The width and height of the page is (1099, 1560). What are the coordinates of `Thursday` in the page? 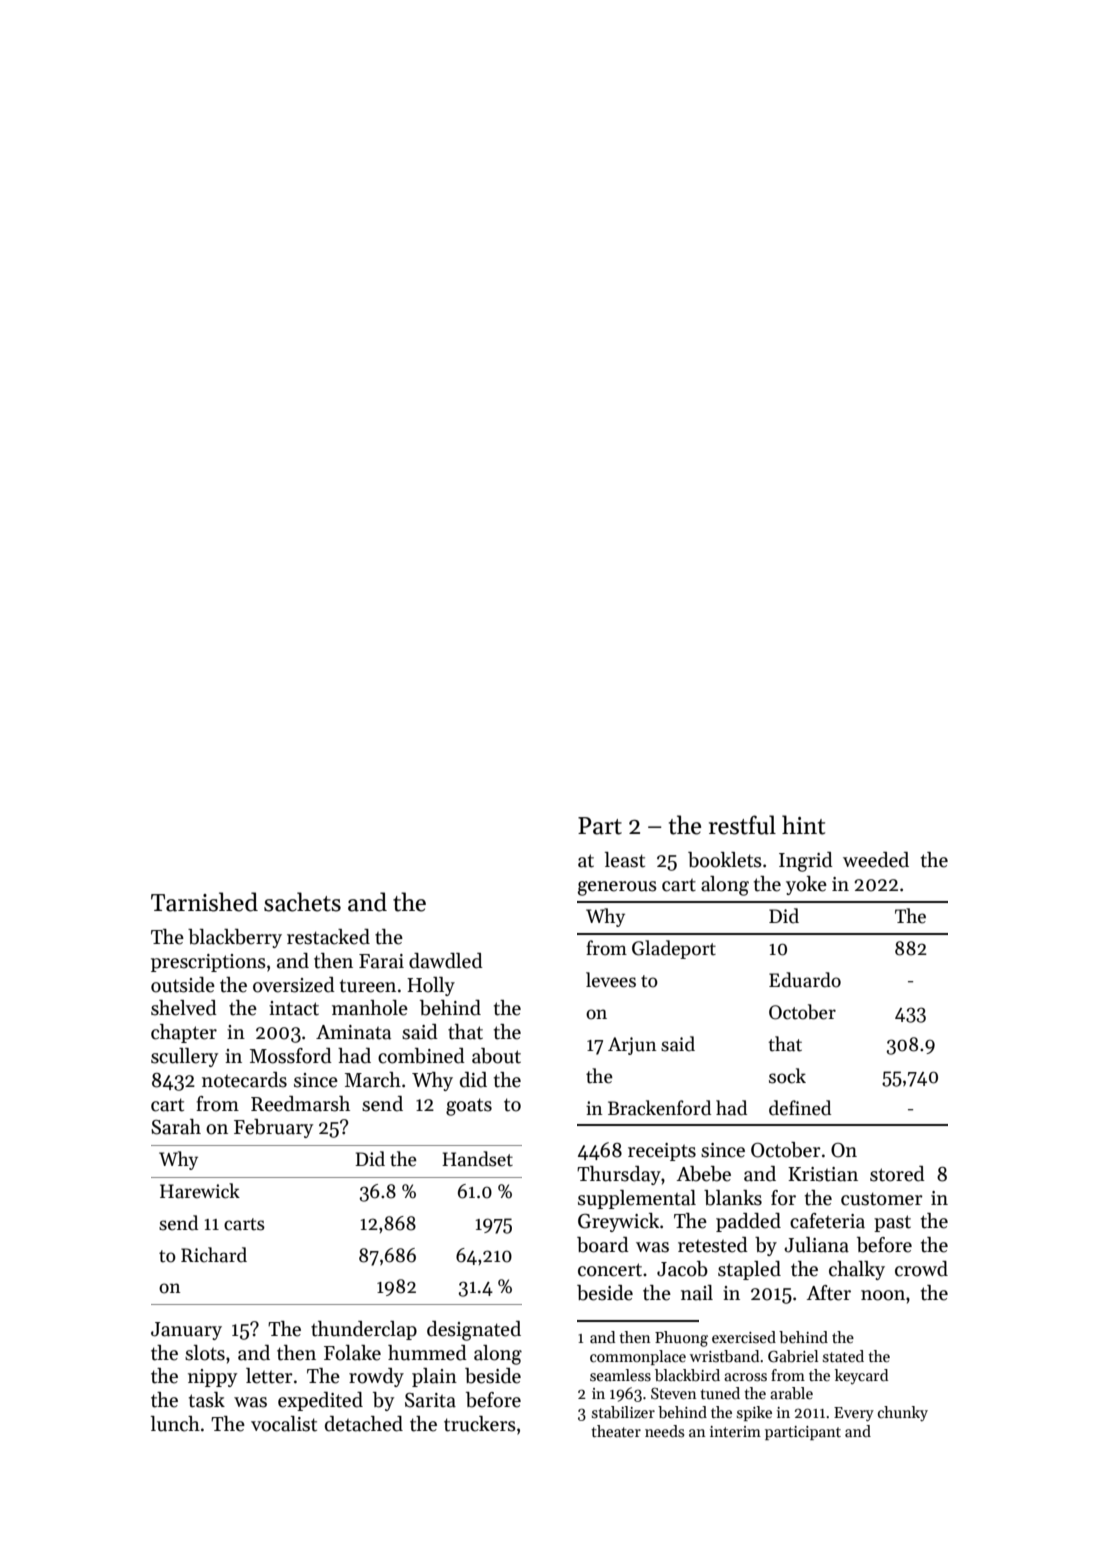 It's located at (619, 1175).
